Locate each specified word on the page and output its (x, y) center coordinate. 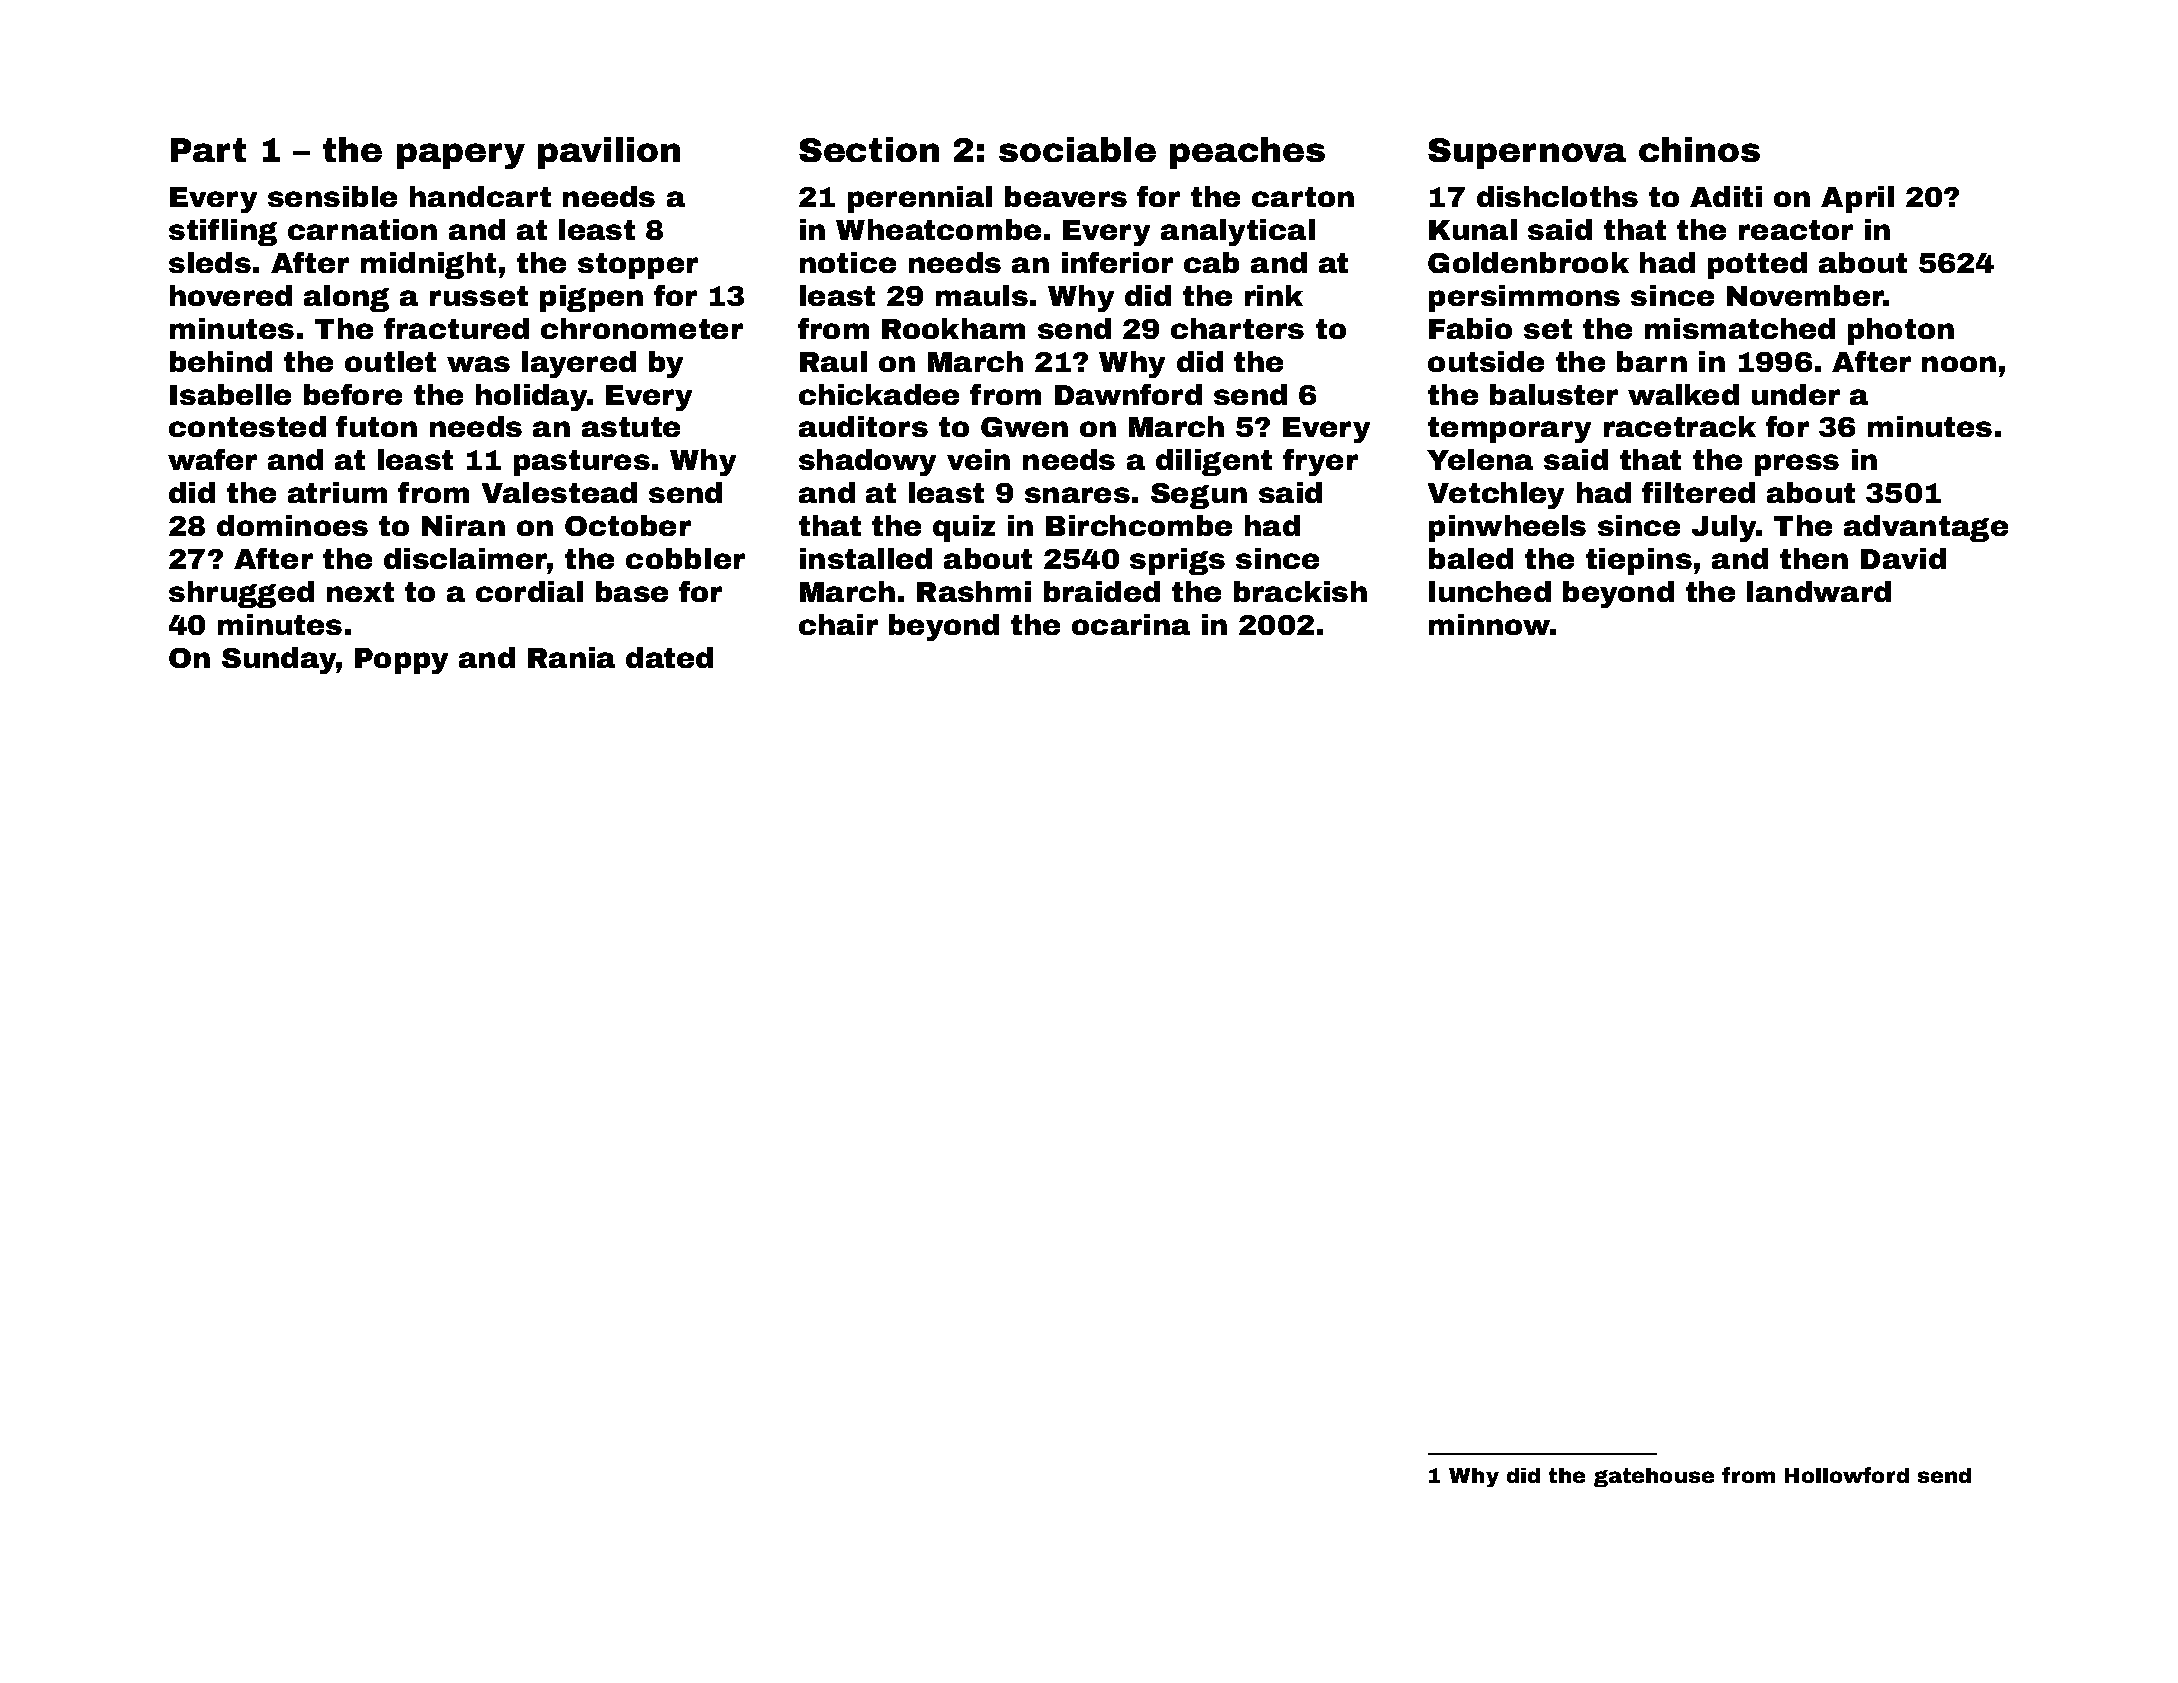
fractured (456, 328)
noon (1959, 364)
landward (1819, 591)
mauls (982, 295)
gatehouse (1654, 1477)
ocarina (1131, 624)
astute (631, 427)
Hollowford (1847, 1475)
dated (669, 657)
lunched (1490, 591)
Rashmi (974, 591)
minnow (1490, 624)
